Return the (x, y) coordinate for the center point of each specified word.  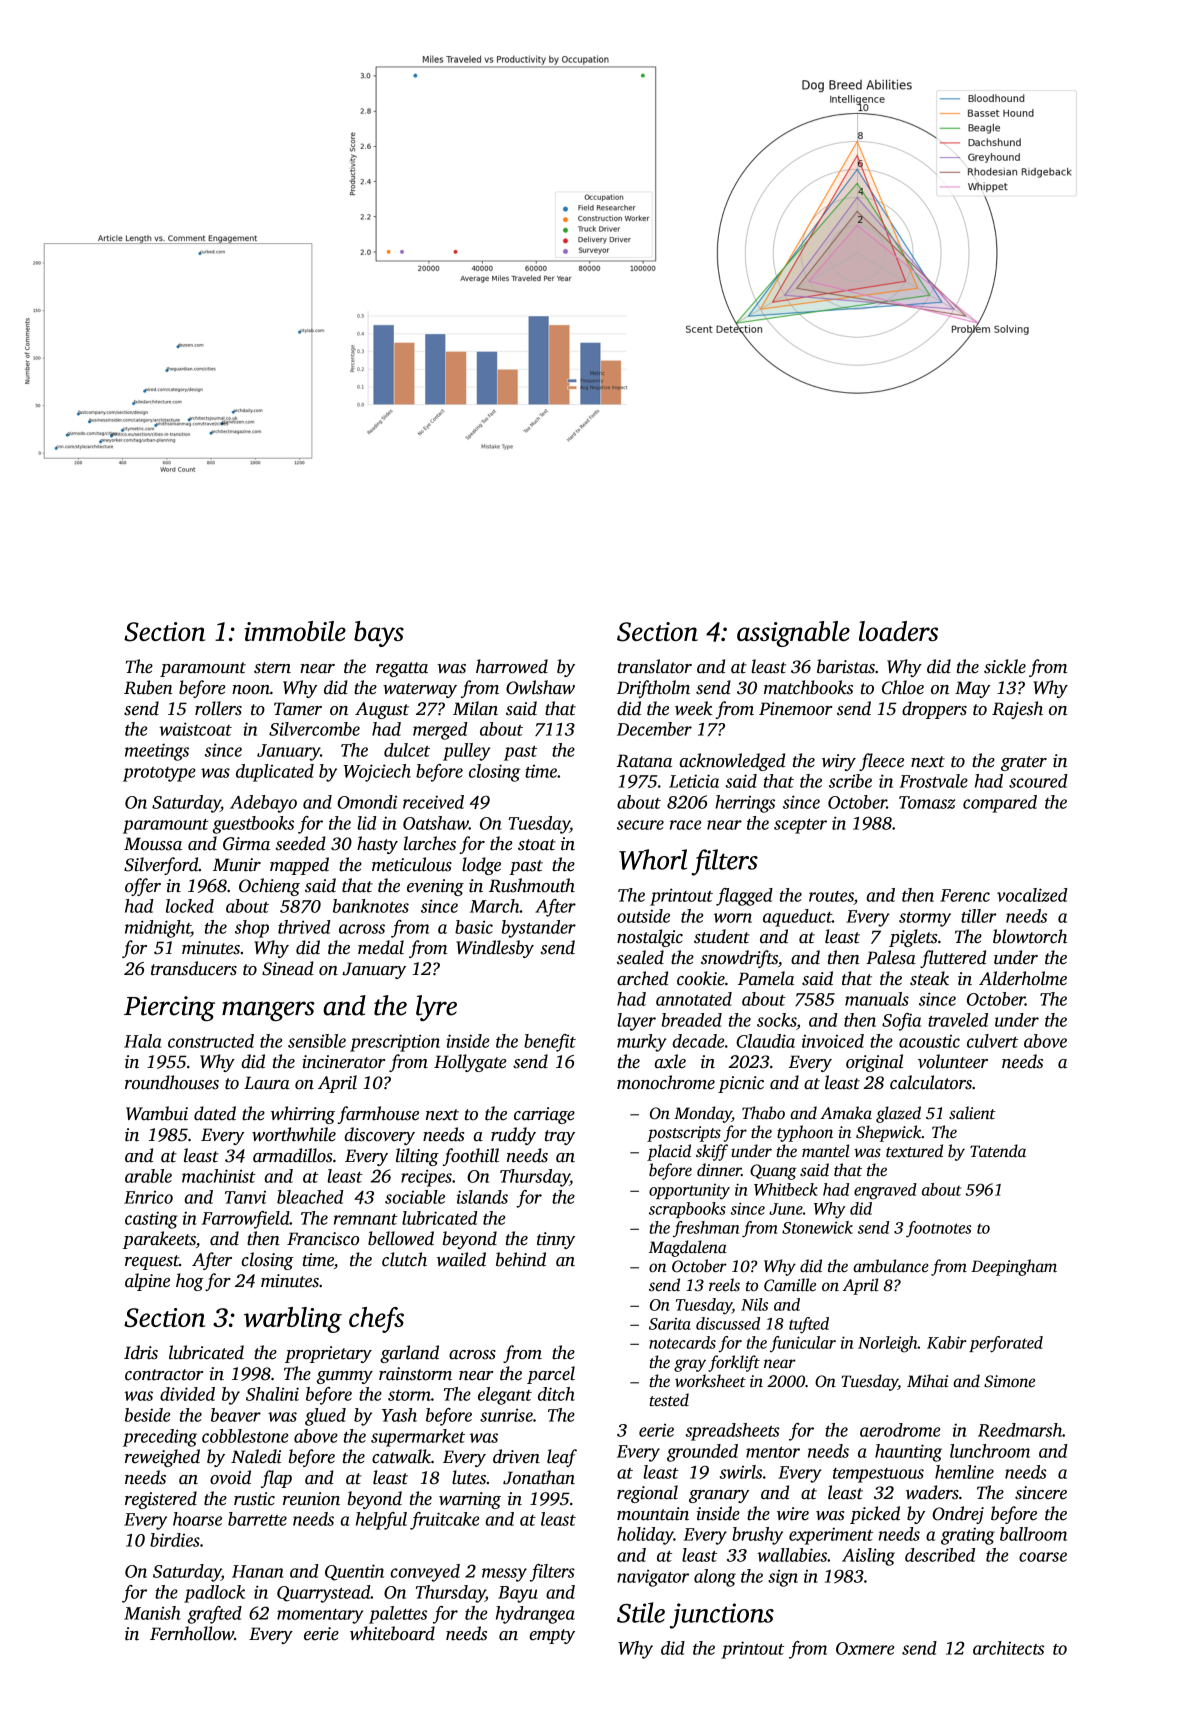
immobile (295, 631)
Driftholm (653, 689)
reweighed (162, 1458)
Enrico (148, 1197)
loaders (898, 631)
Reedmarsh (1020, 1430)
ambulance (891, 1266)
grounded (702, 1453)
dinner (719, 1170)
